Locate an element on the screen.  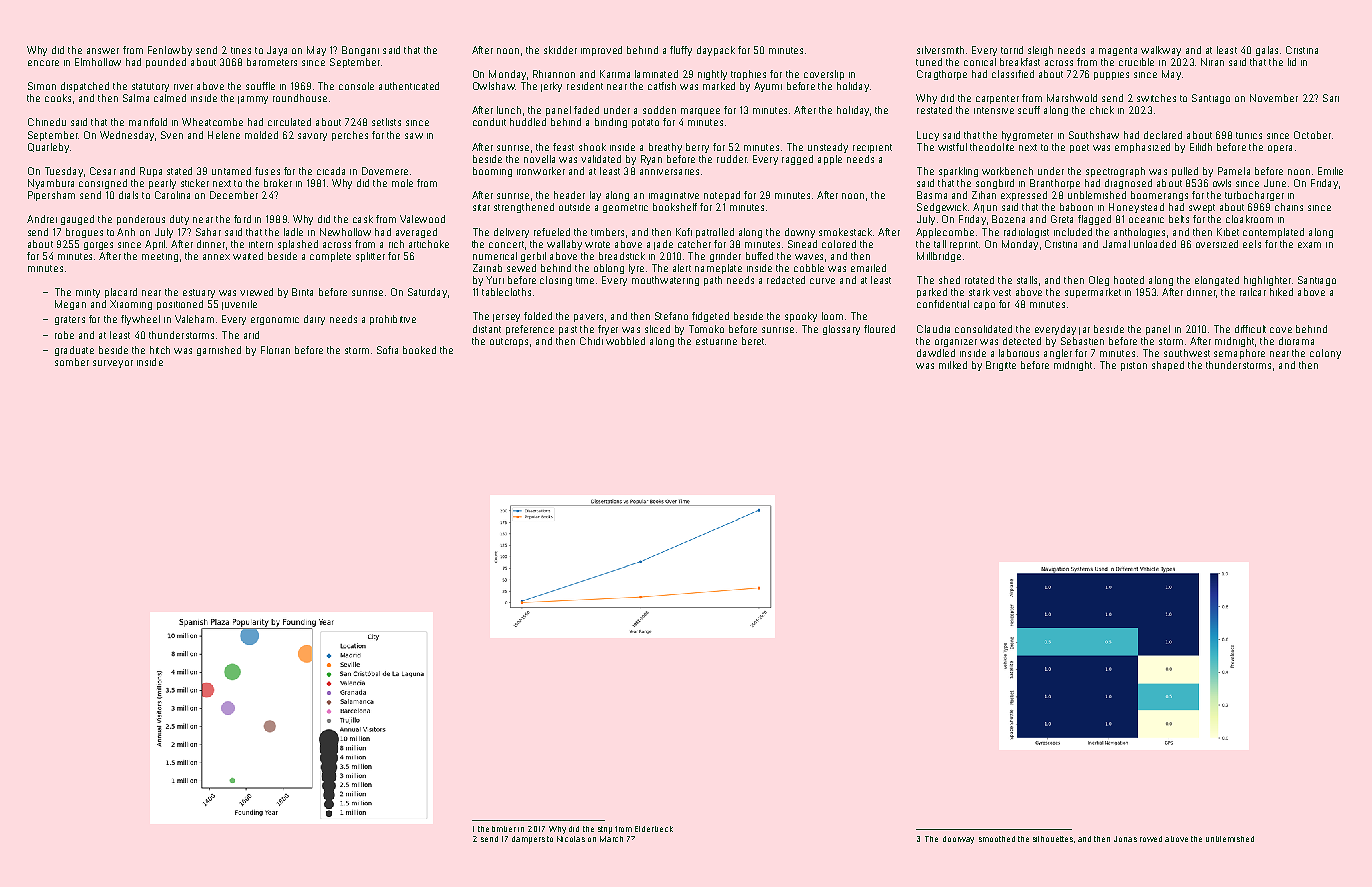
poet is located at coordinates (1079, 148).
